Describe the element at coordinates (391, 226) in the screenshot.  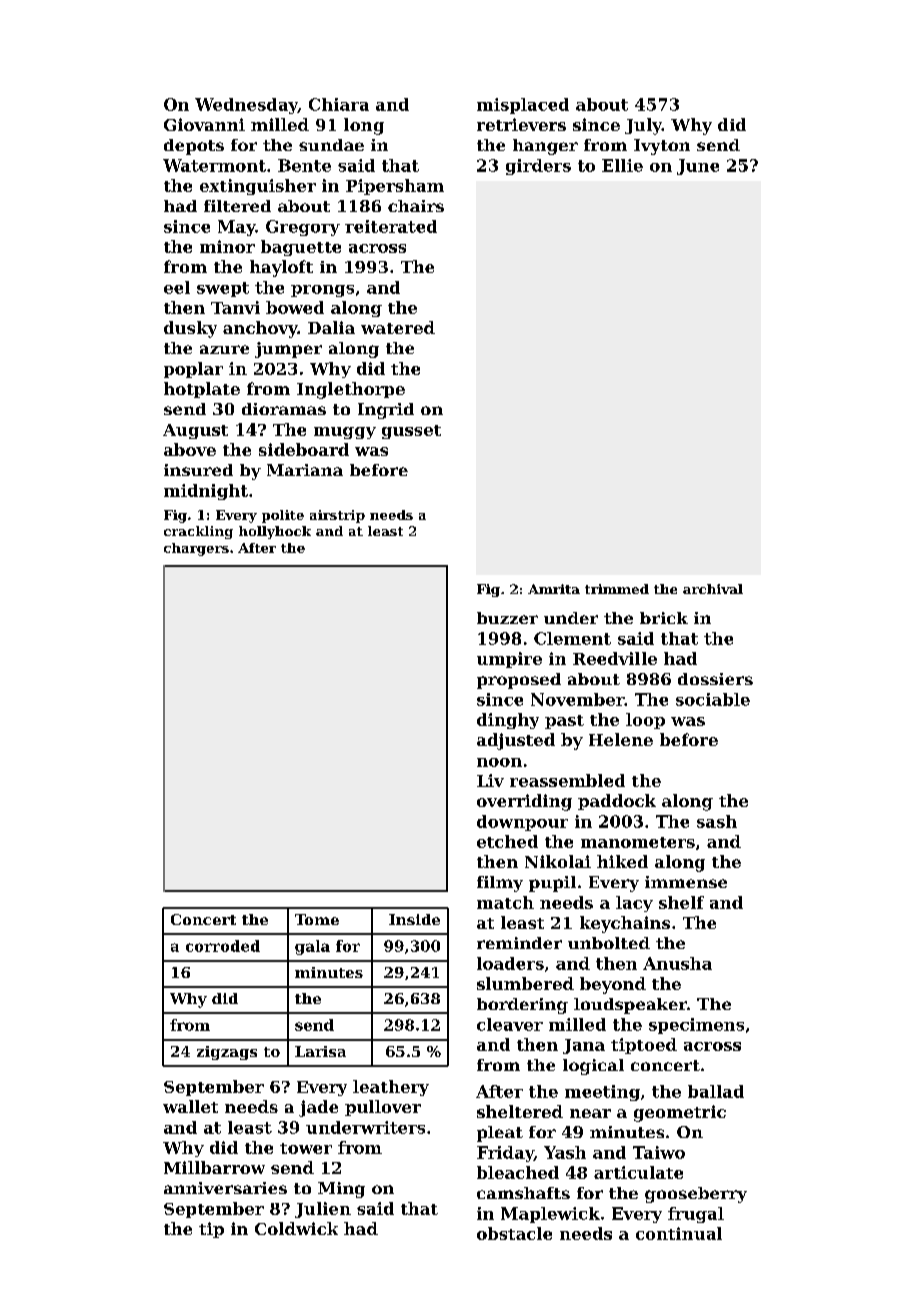
I see `reiterated` at that location.
